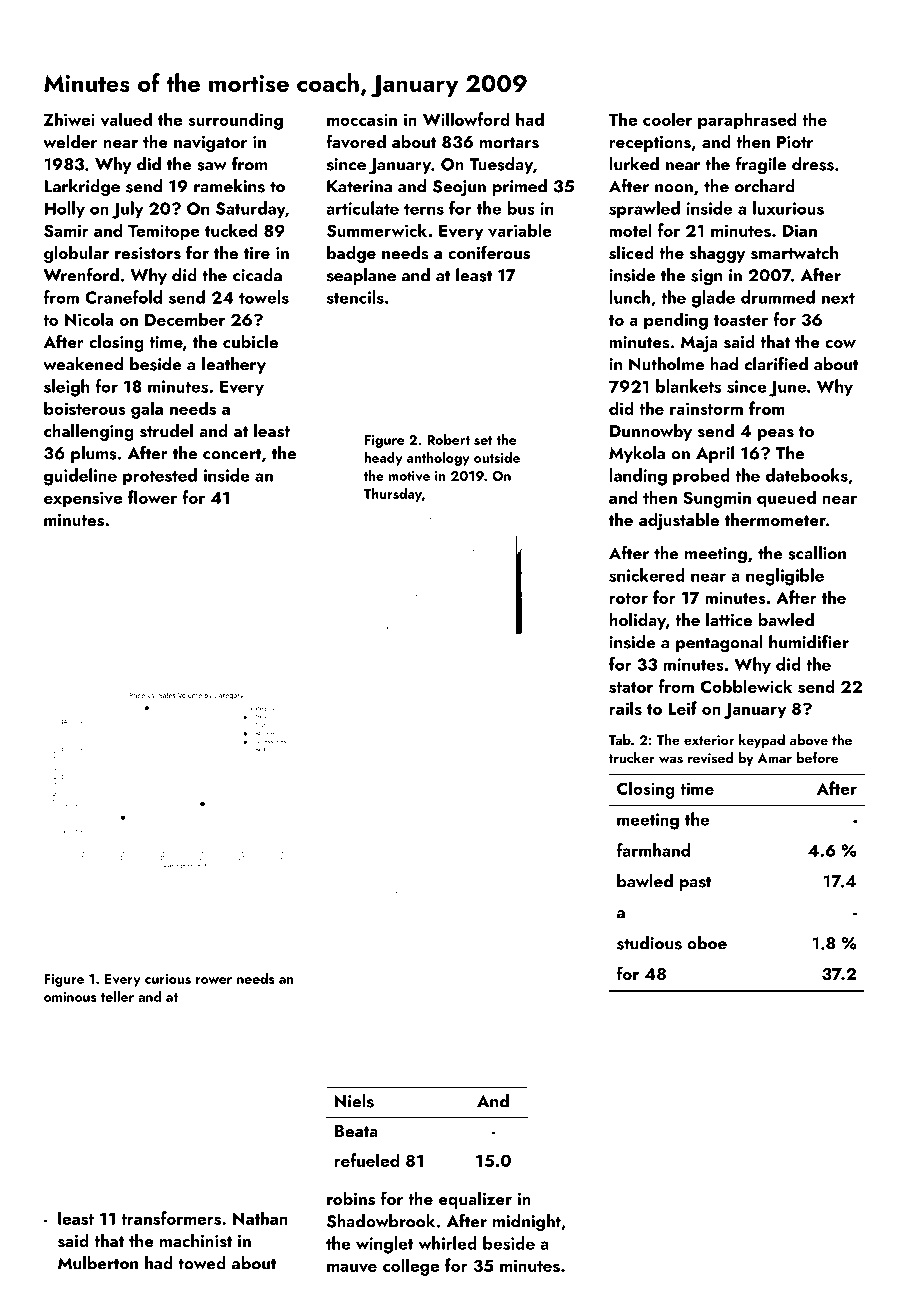  Describe the element at coordinates (98, 1263) in the screenshot. I see `Mulberton` at that location.
